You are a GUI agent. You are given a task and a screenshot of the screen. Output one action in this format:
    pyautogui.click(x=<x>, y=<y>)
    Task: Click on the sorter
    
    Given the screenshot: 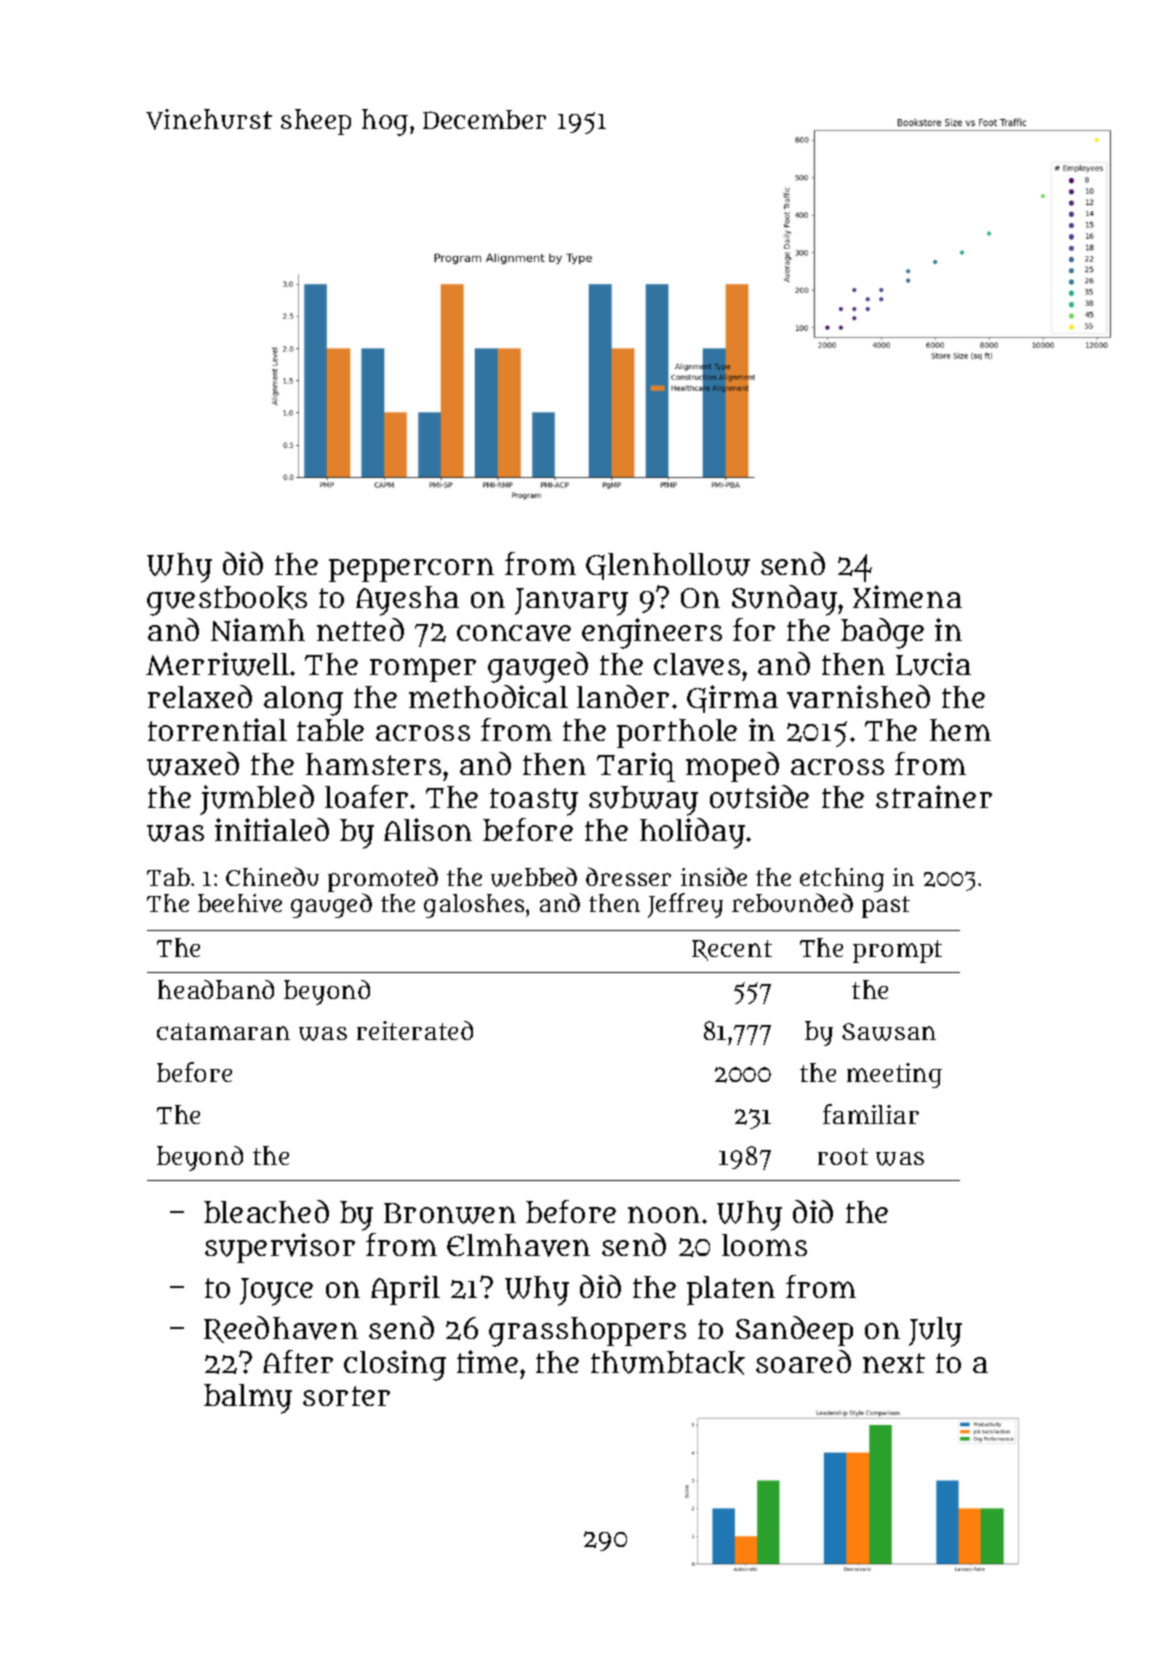 What is the action you would take?
    pyautogui.click(x=346, y=1396)
